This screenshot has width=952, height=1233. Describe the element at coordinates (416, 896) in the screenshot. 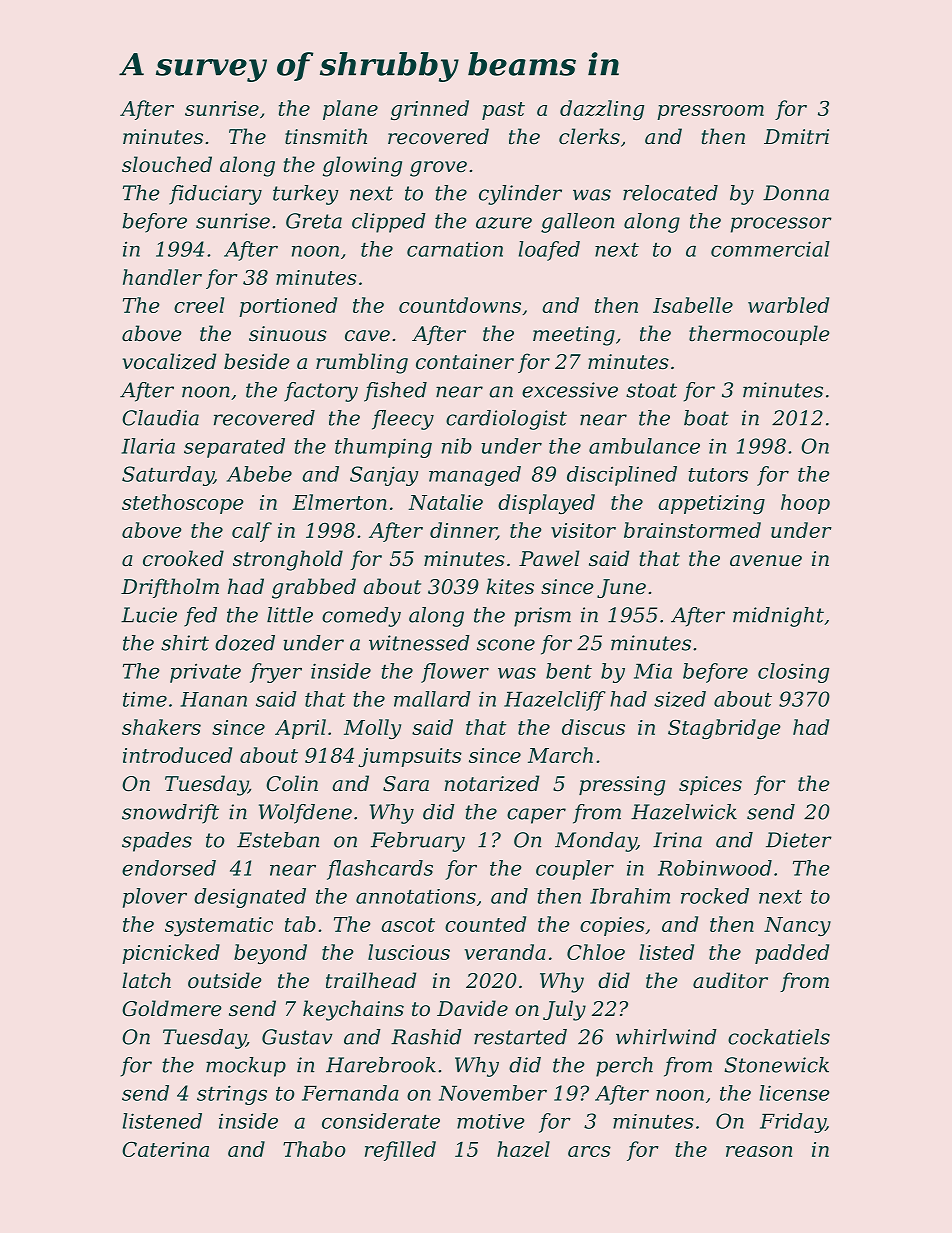

I see `annotations` at that location.
